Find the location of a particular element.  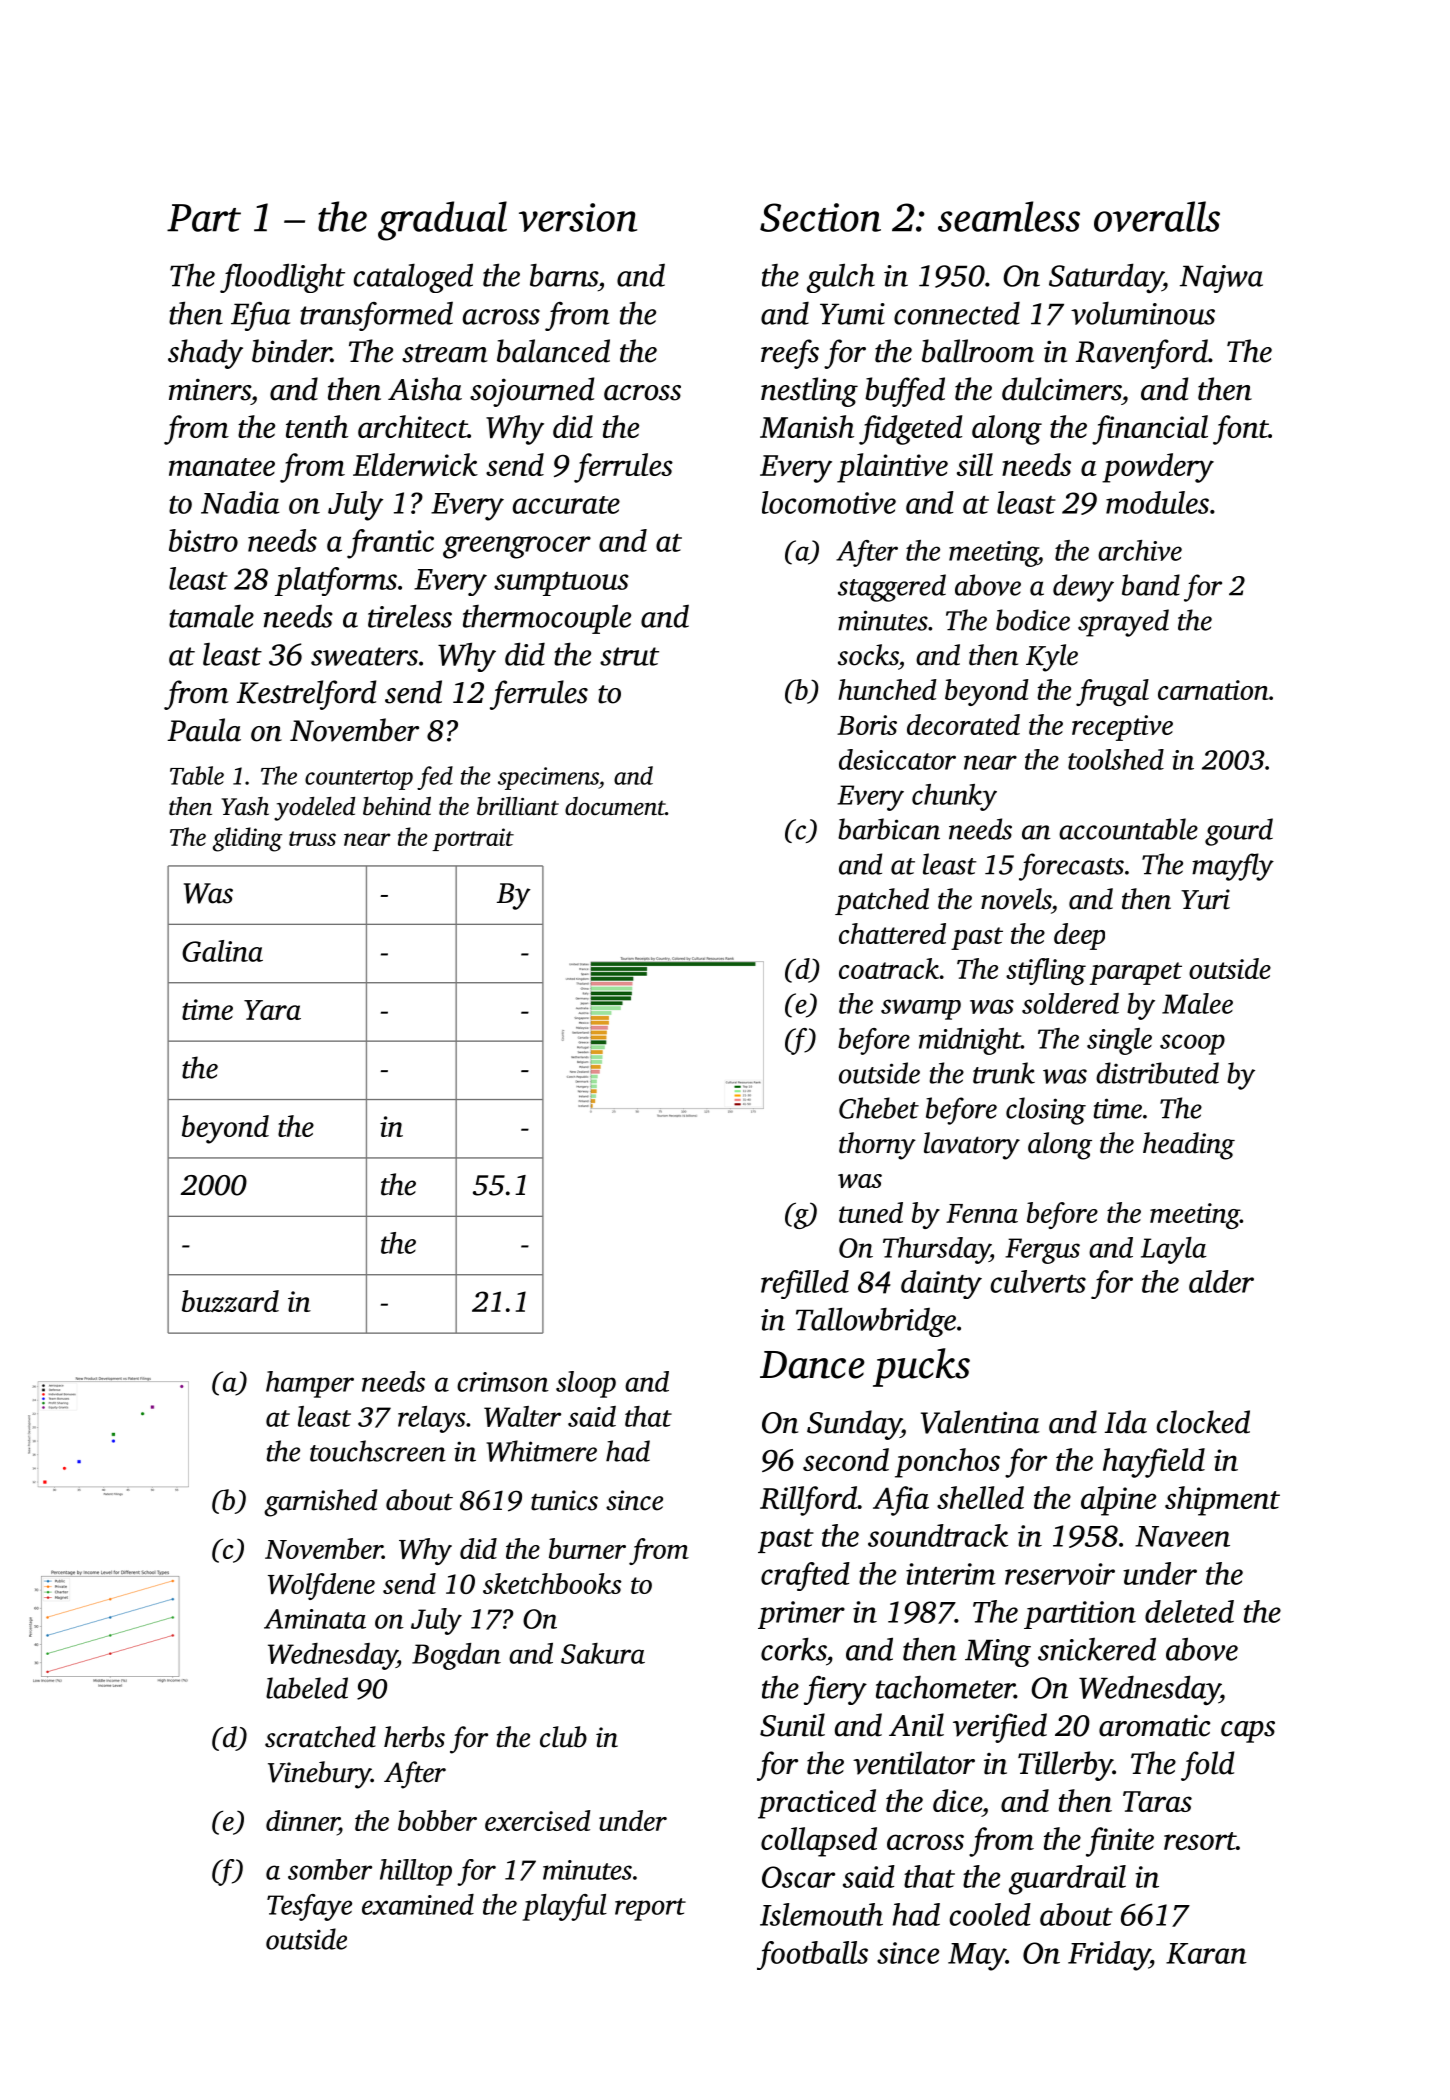

Tesfaye is located at coordinates (309, 1907).
